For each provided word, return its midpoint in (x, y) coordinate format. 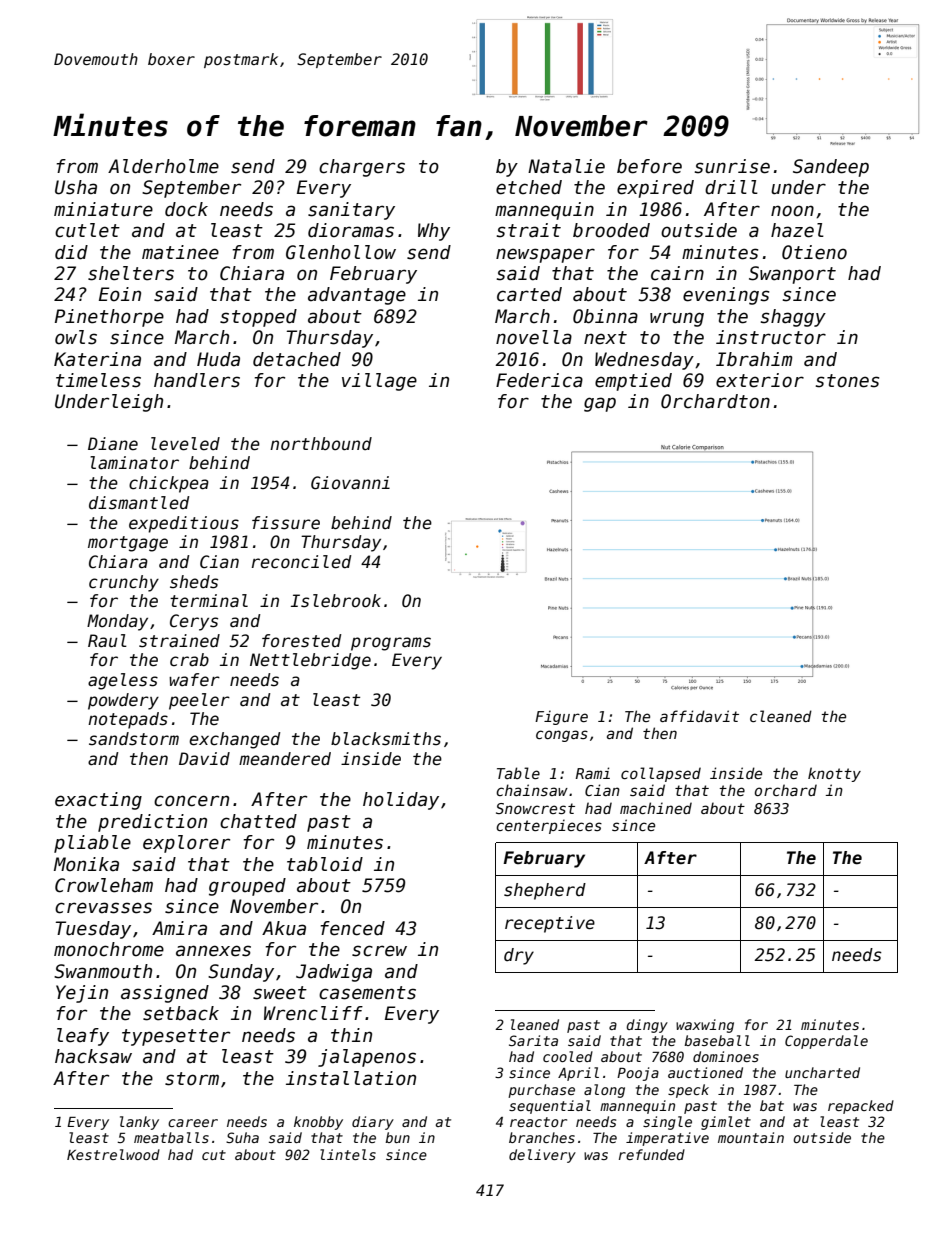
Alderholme (163, 166)
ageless (123, 681)
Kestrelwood (113, 1154)
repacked (861, 1107)
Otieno (814, 252)
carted (529, 294)
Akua (284, 928)
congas (562, 736)
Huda (218, 359)
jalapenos (367, 1058)
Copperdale (826, 1042)
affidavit (699, 716)
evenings (726, 296)
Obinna (605, 316)
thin (351, 1035)
